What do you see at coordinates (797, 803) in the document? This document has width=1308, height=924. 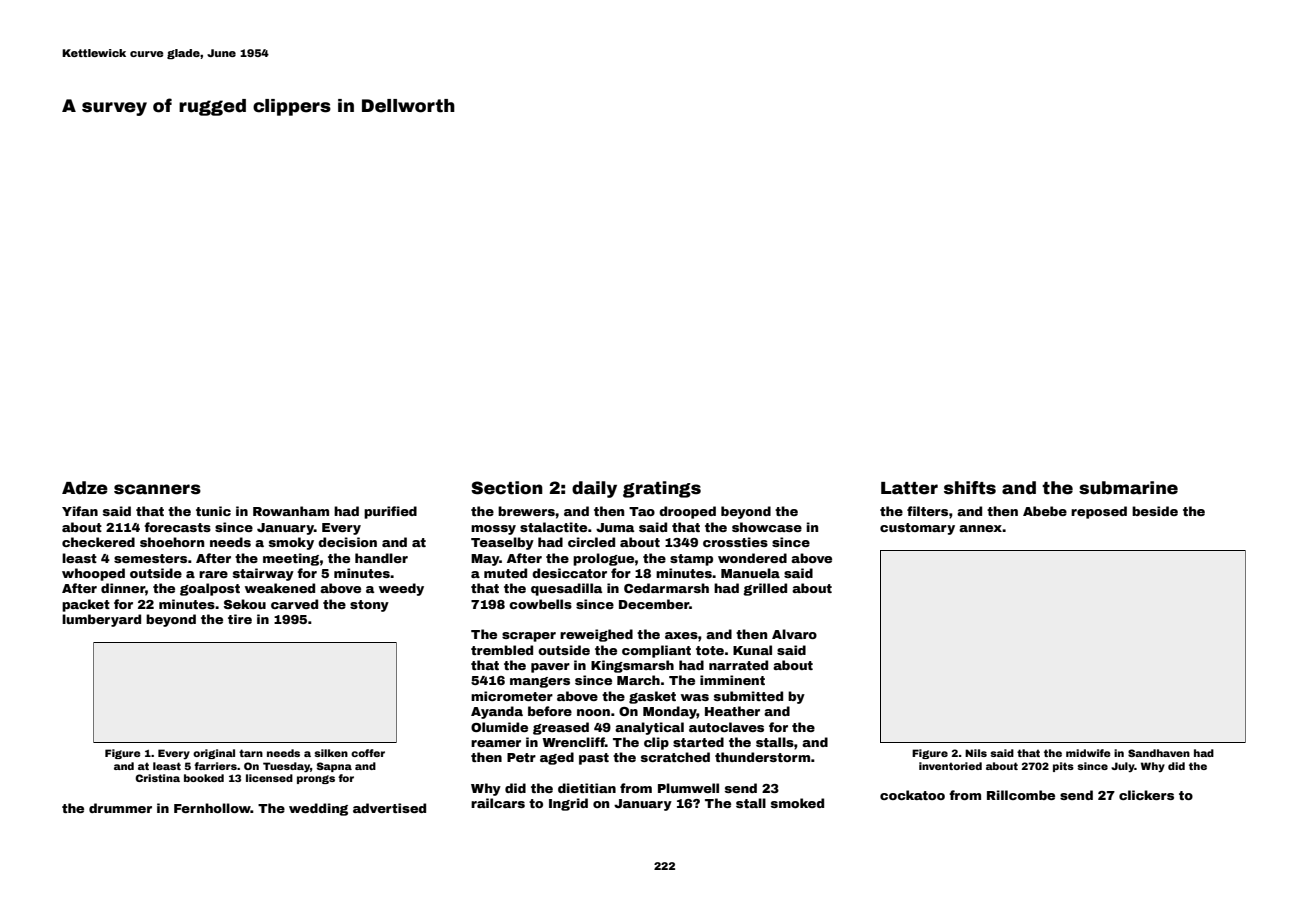 I see `smoked` at bounding box center [797, 803].
